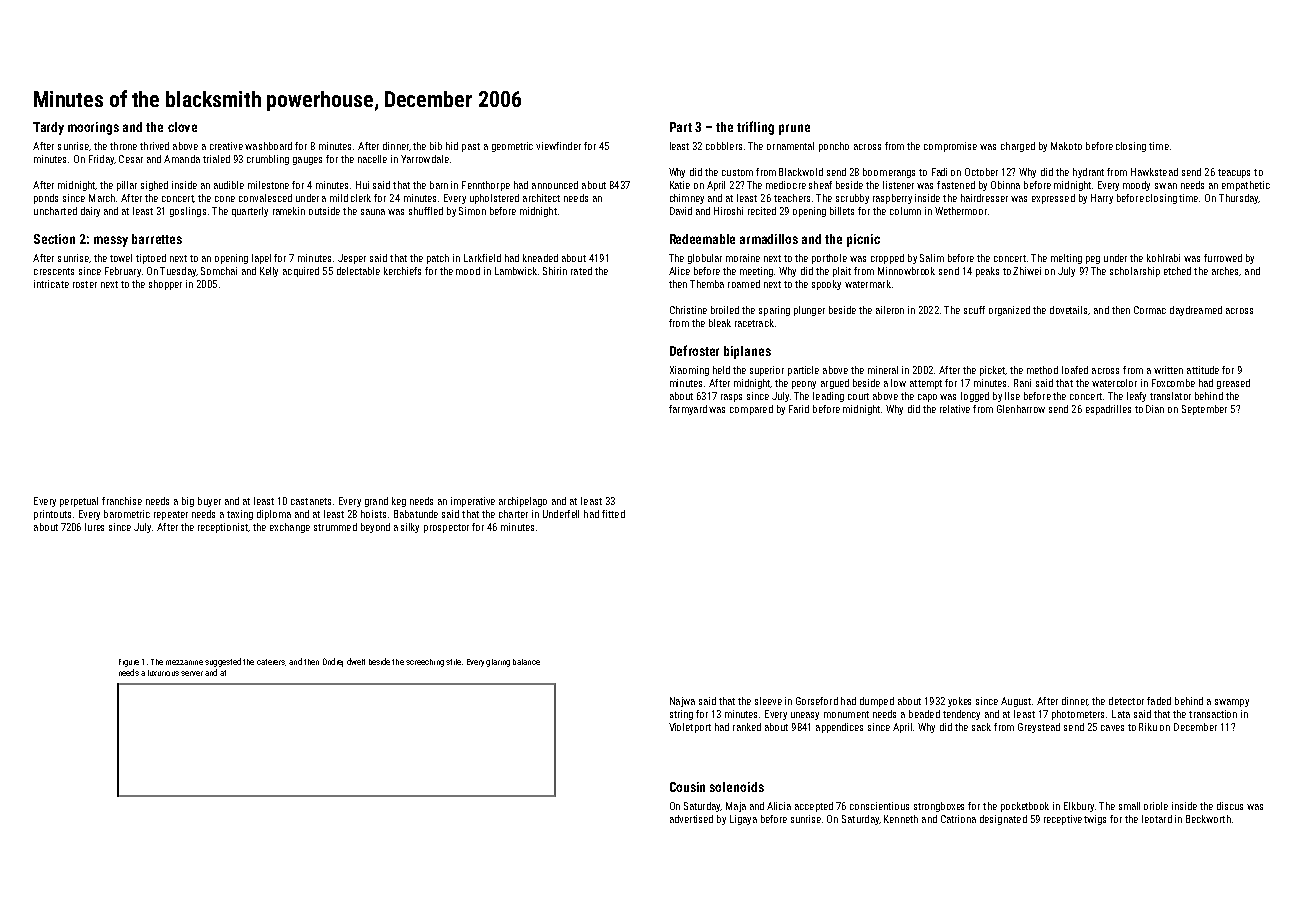  I want to click on fitted, so click(613, 514).
